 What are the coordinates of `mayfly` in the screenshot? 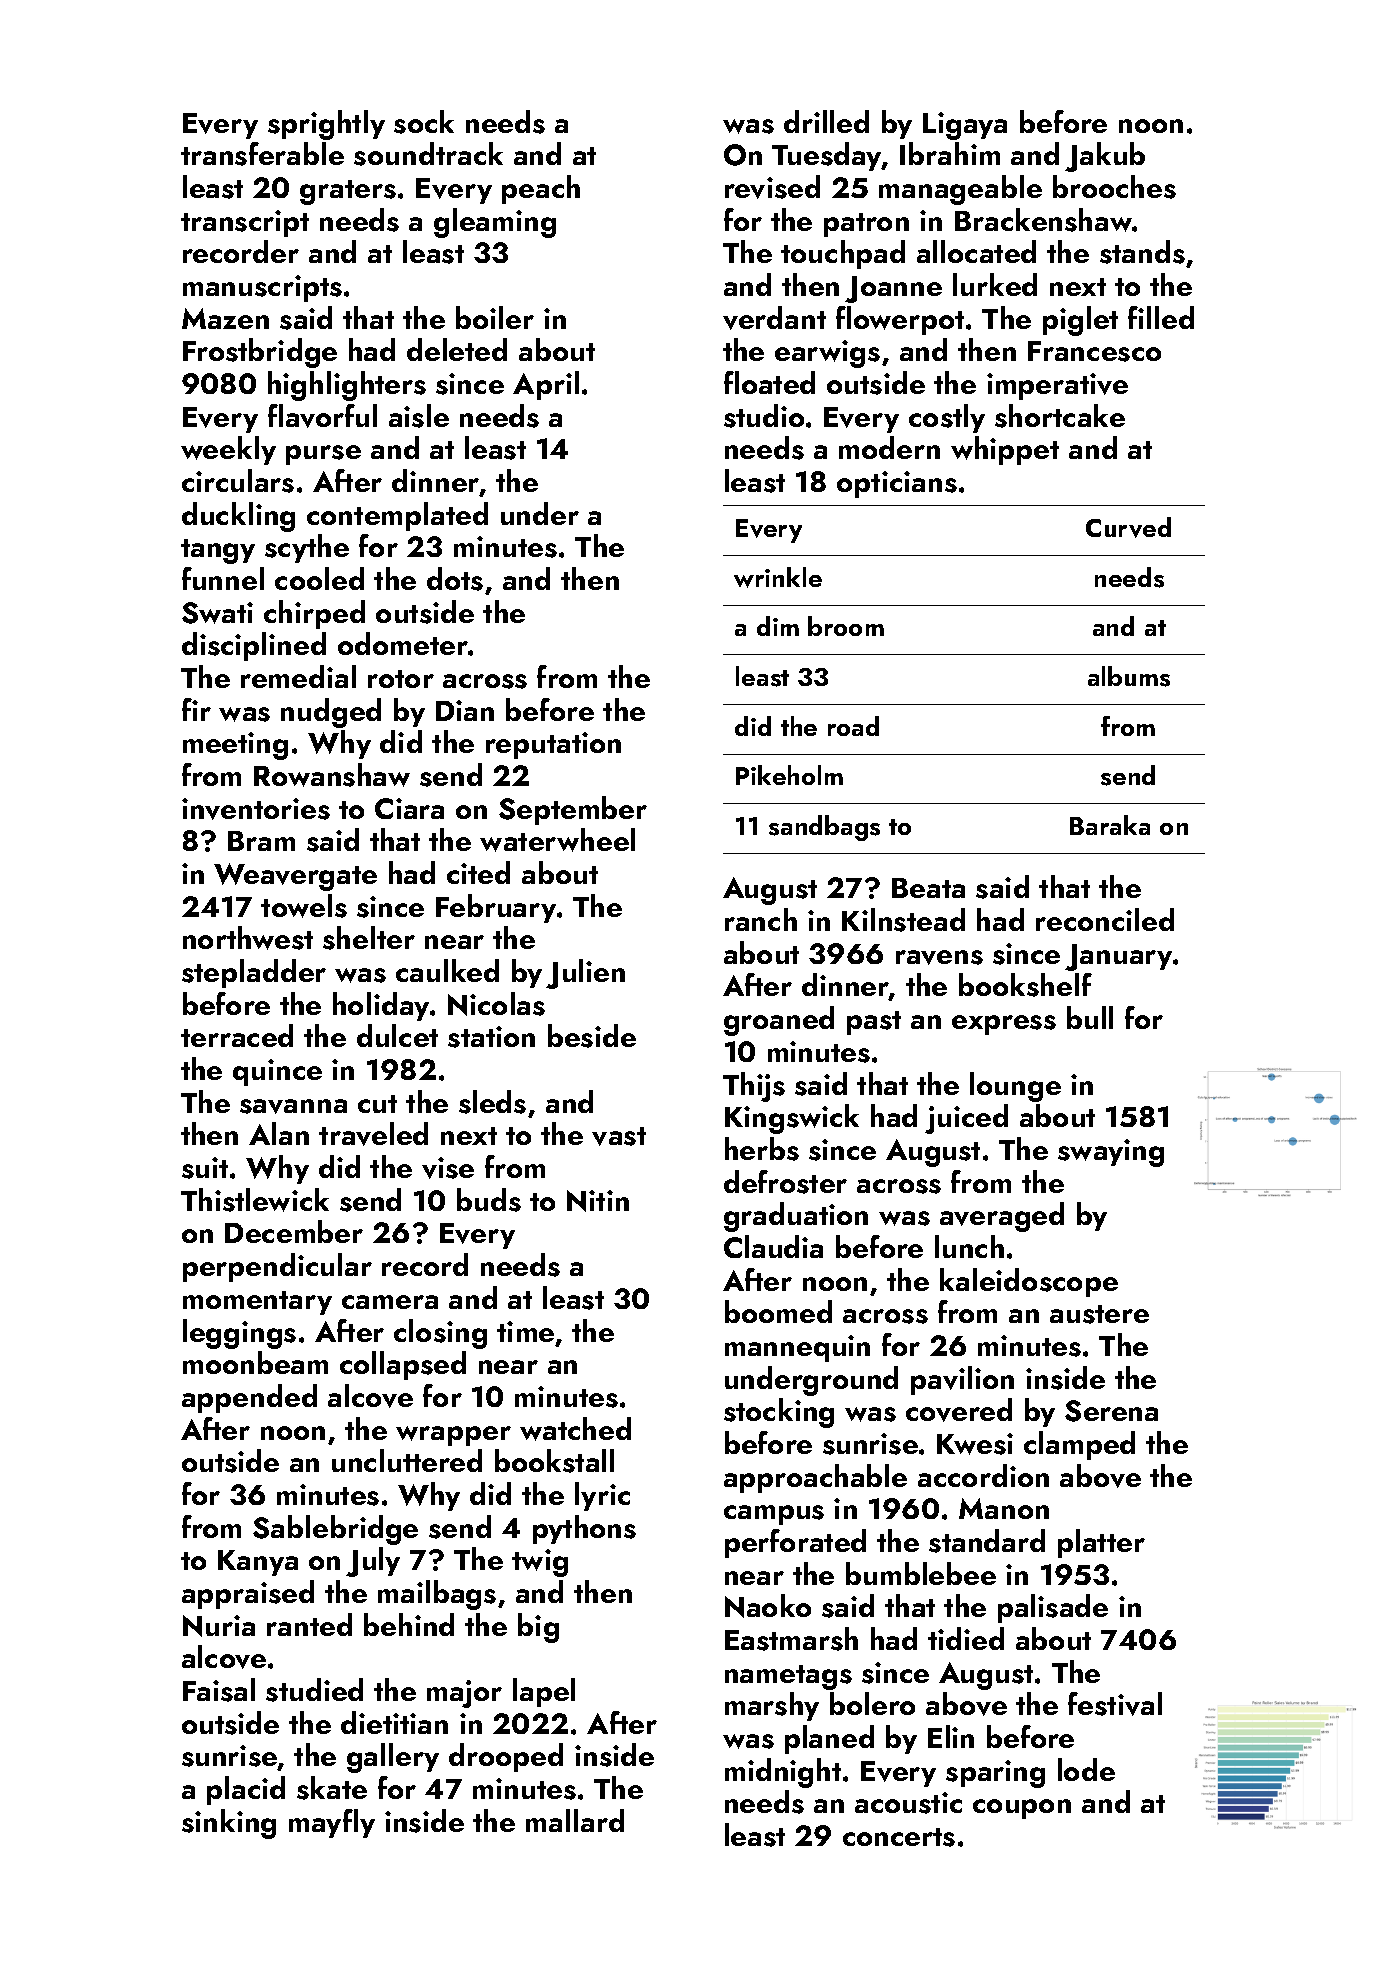 It's located at (332, 1823).
